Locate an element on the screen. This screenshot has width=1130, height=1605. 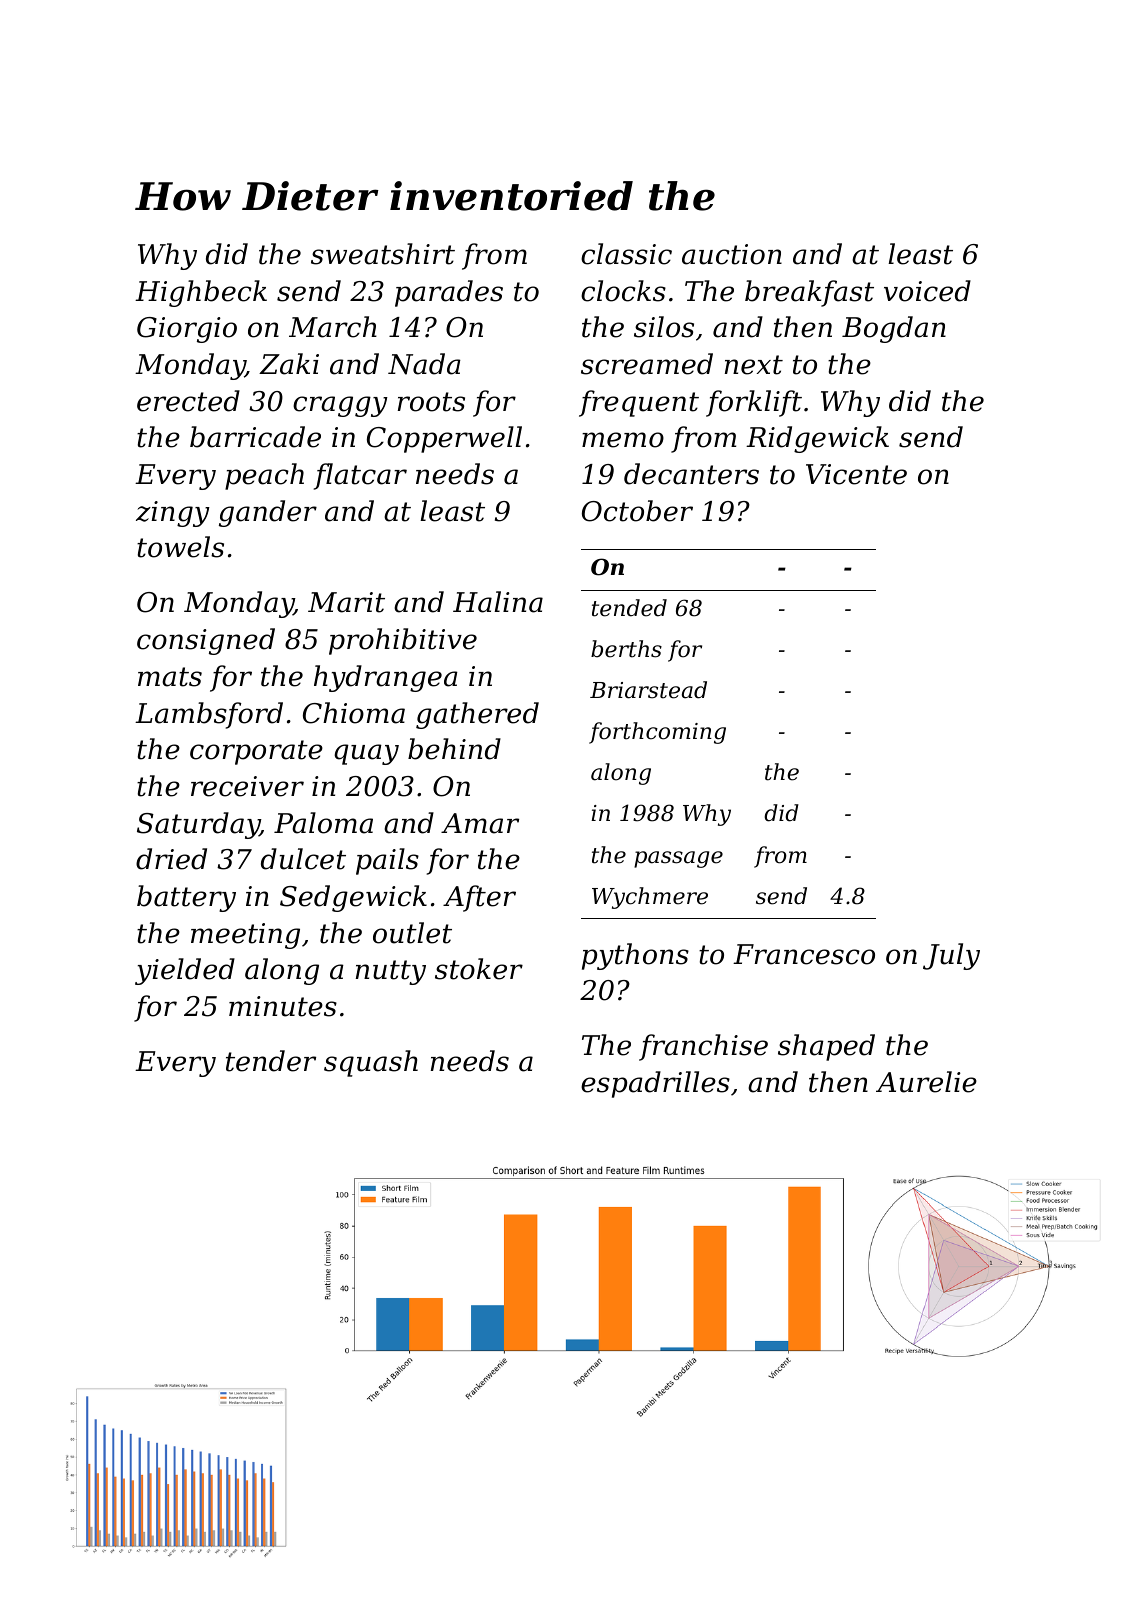
screamed is located at coordinates (647, 364).
